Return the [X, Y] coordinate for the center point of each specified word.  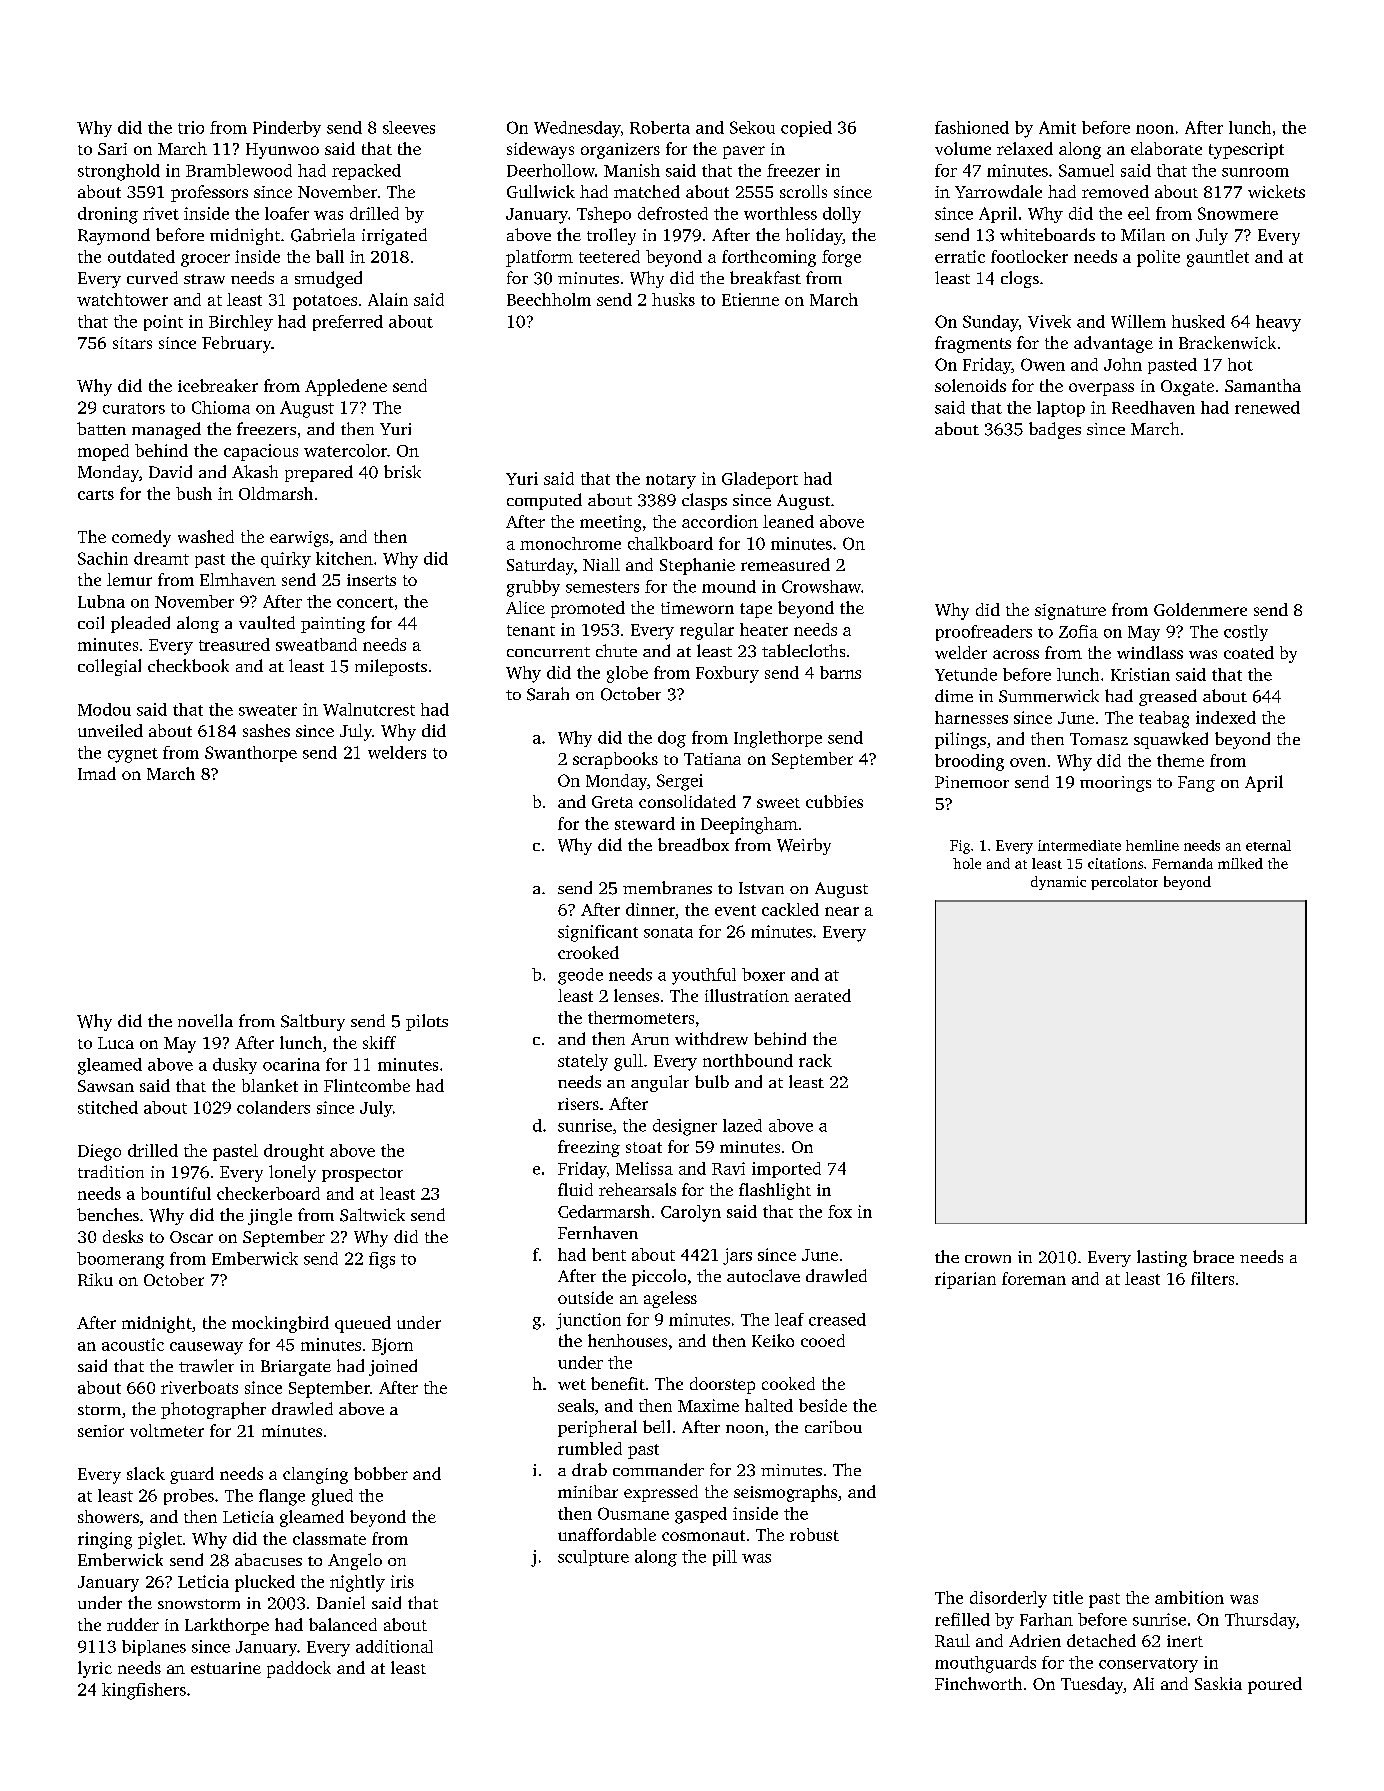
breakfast [765, 277]
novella [205, 1020]
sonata [668, 932]
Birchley [241, 323]
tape [756, 610]
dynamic [1058, 883]
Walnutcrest [369, 709]
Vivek [1049, 321]
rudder [133, 1624]
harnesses [971, 717]
